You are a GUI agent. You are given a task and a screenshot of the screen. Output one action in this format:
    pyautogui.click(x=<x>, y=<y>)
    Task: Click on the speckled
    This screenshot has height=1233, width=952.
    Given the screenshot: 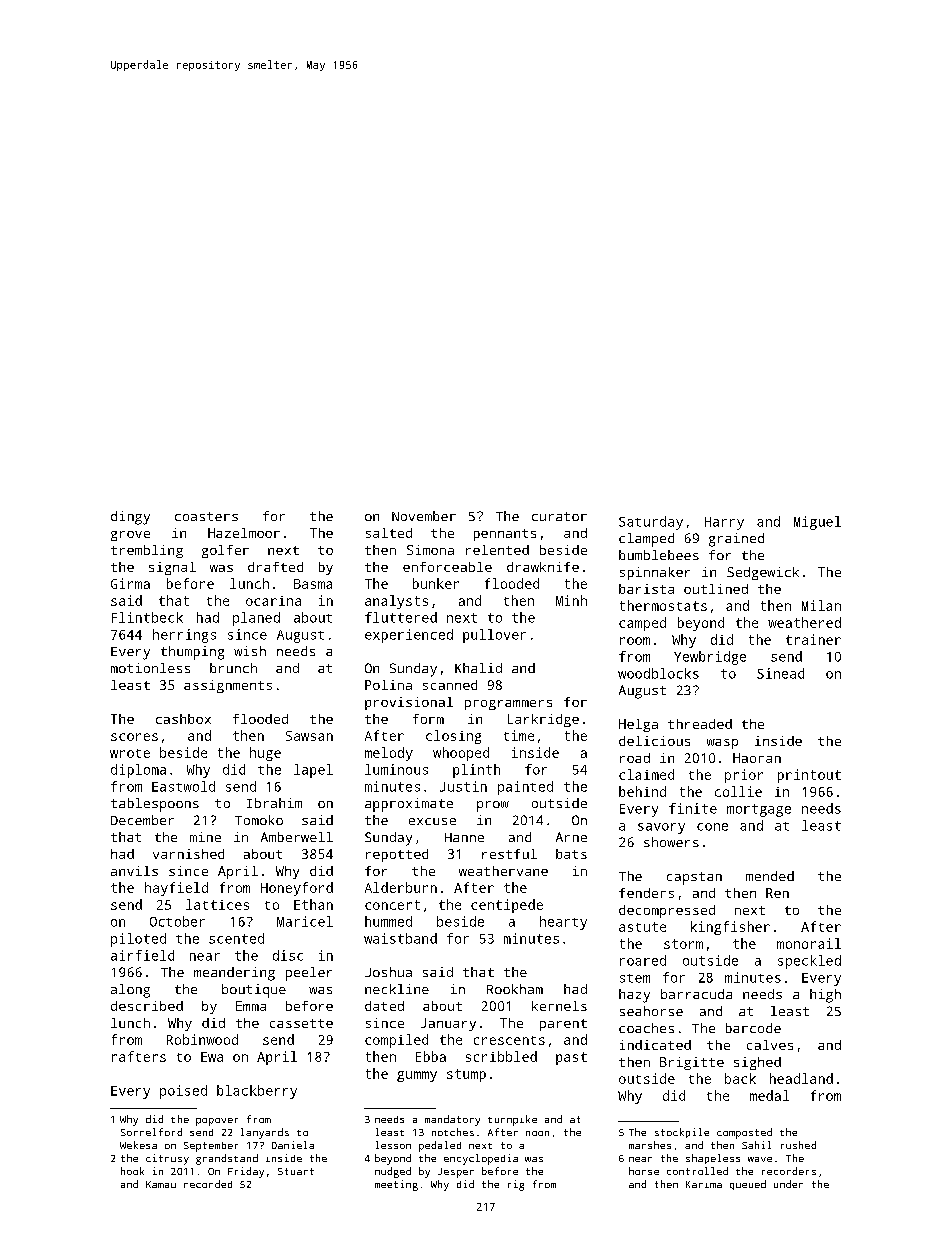 What is the action you would take?
    pyautogui.click(x=809, y=962)
